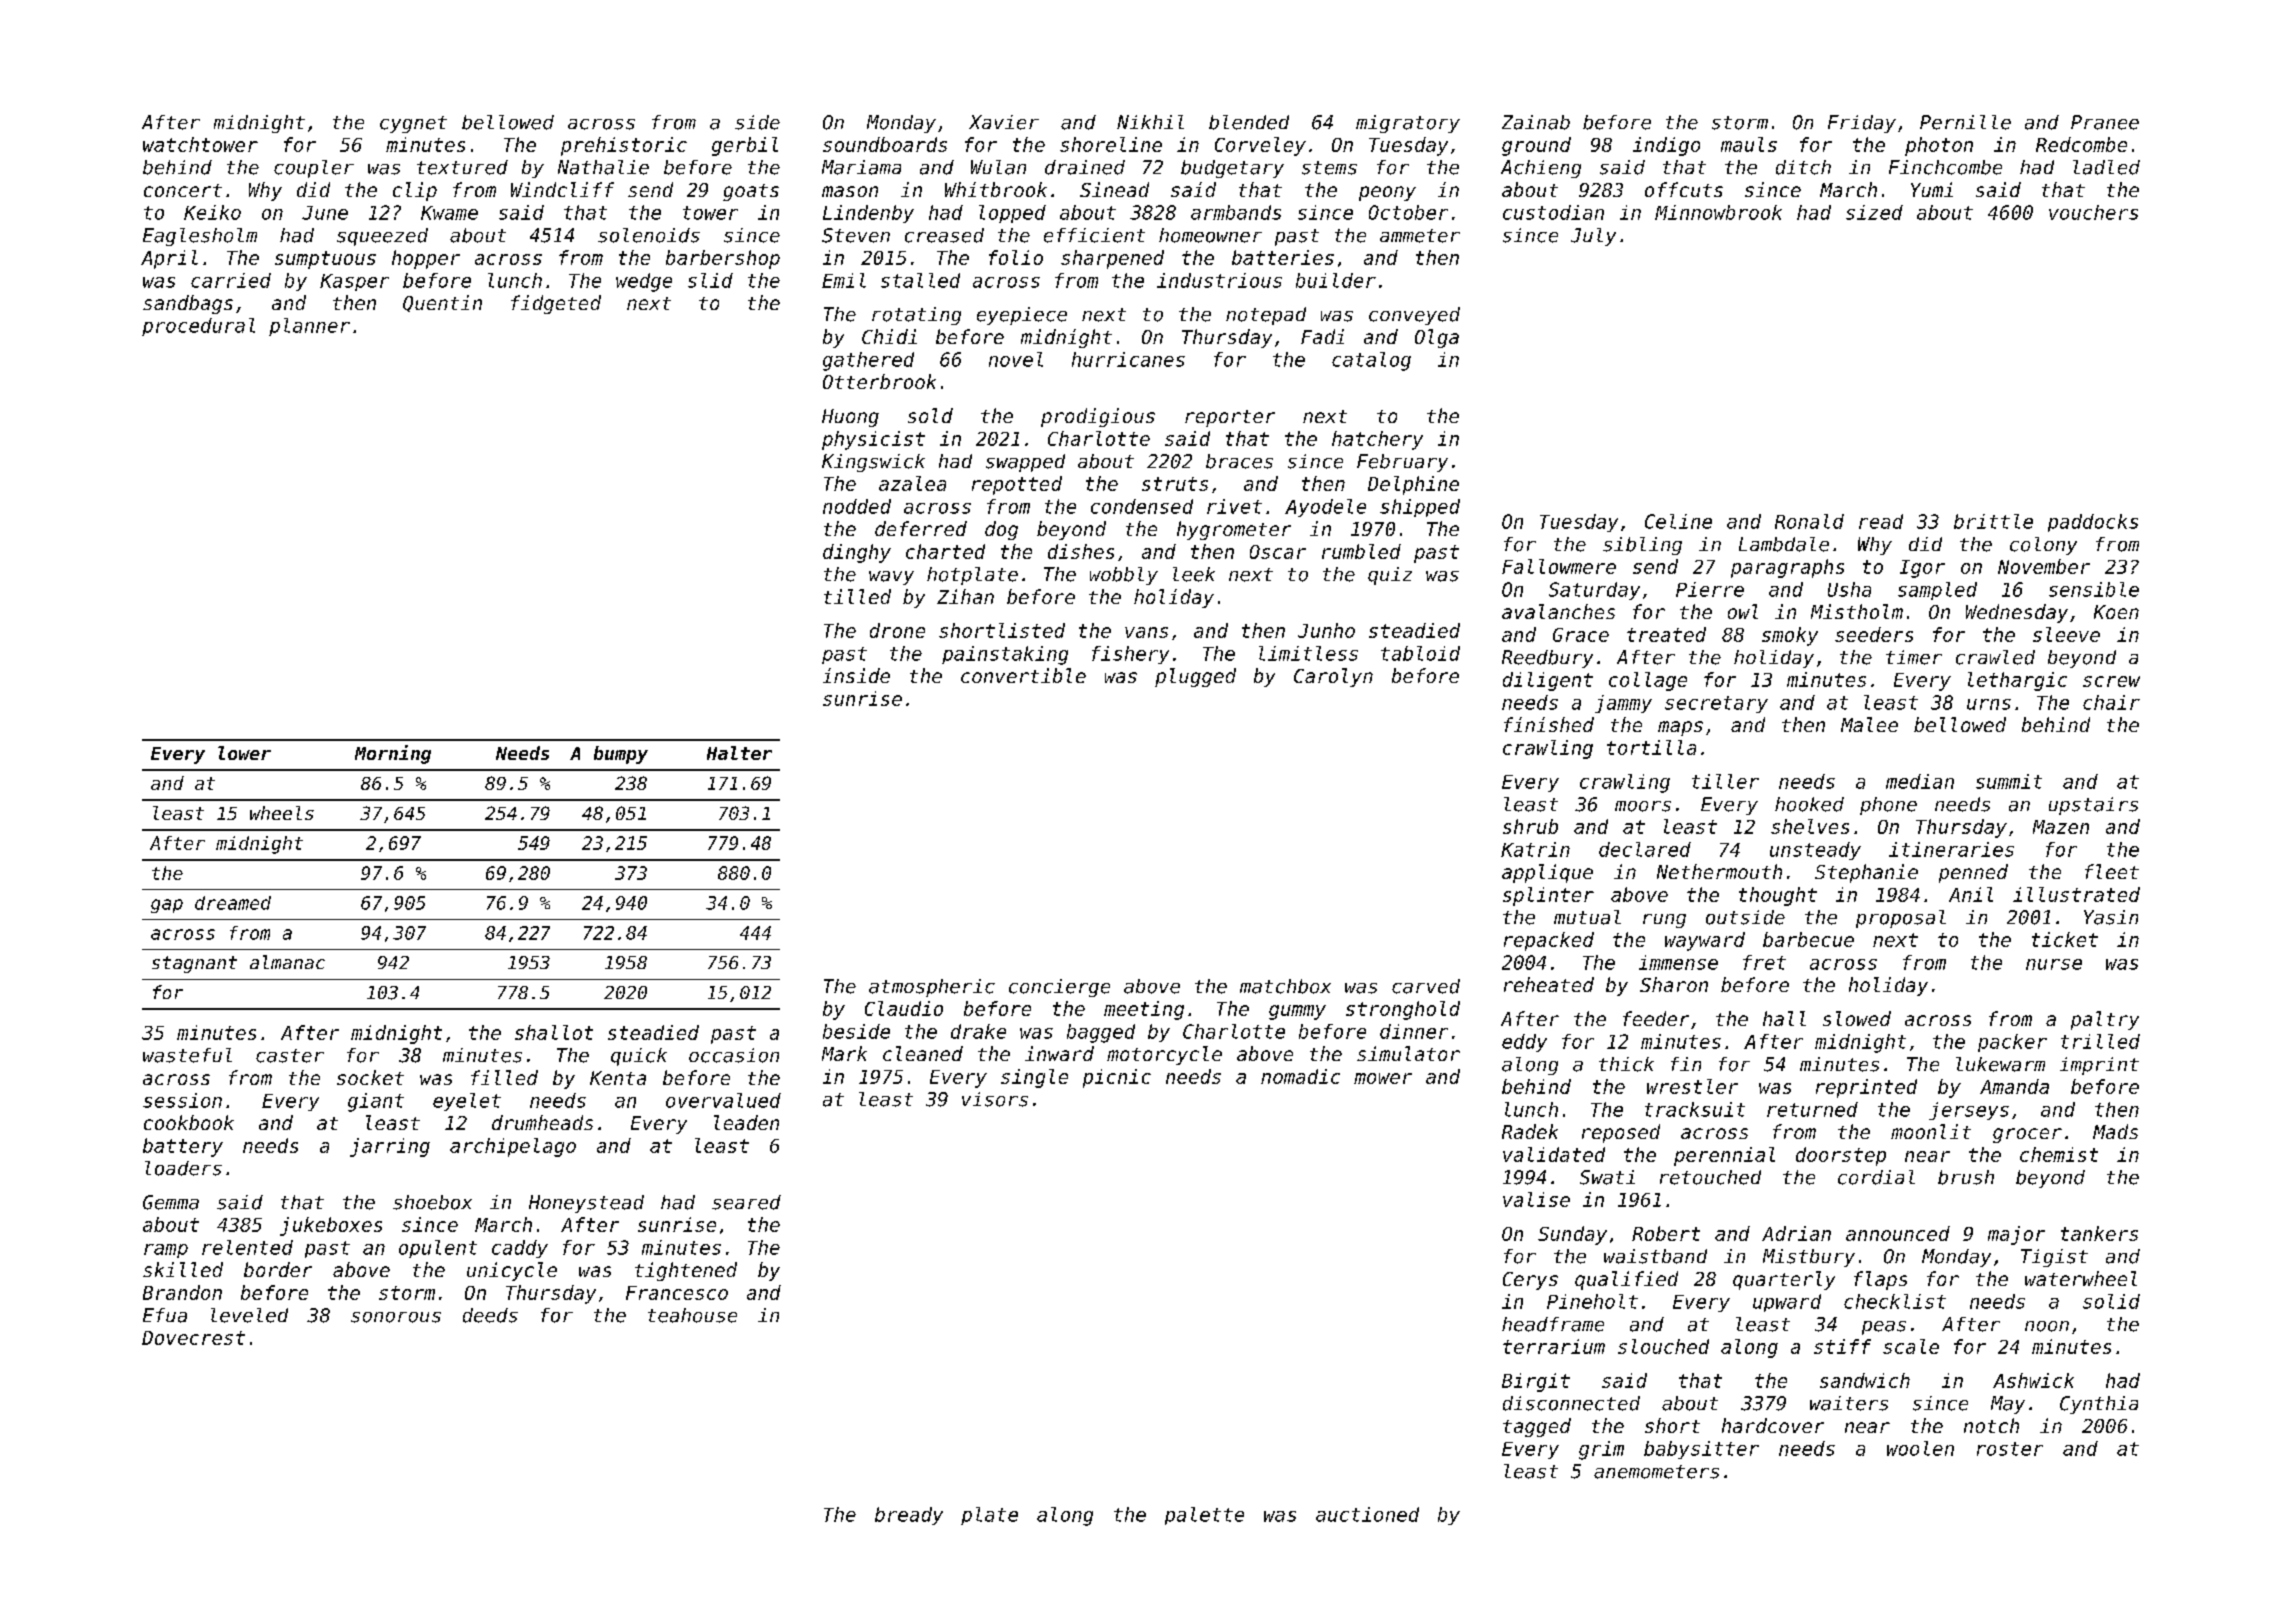 This screenshot has width=2282, height=1613. What do you see at coordinates (390, 1147) in the screenshot?
I see `jarring` at bounding box center [390, 1147].
